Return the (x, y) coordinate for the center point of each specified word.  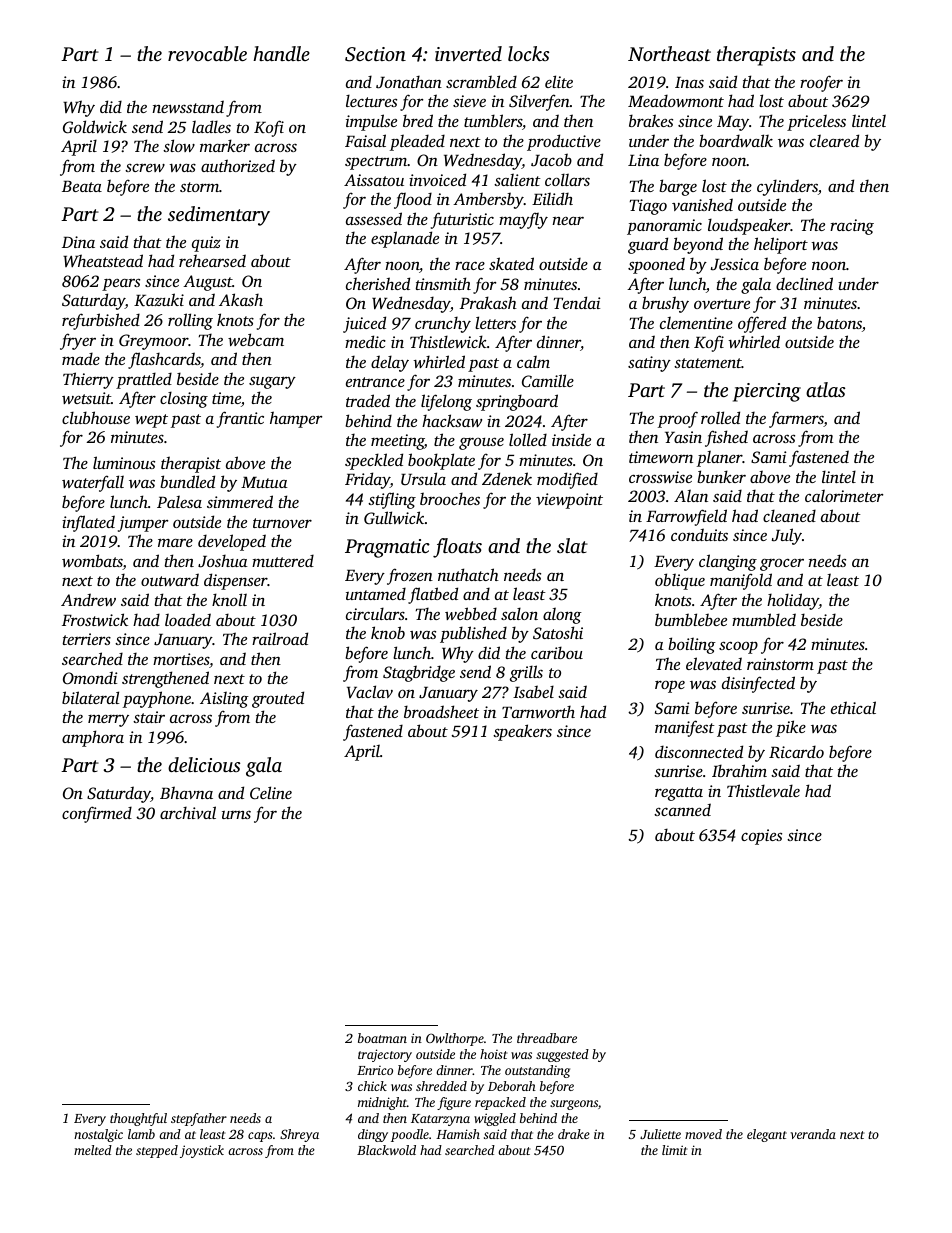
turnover (282, 523)
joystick (202, 1151)
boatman (382, 1038)
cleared (834, 140)
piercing (767, 392)
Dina (78, 242)
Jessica (735, 264)
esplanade (405, 239)
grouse (481, 443)
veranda (813, 1134)
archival (188, 812)
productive (564, 142)
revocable (207, 53)
